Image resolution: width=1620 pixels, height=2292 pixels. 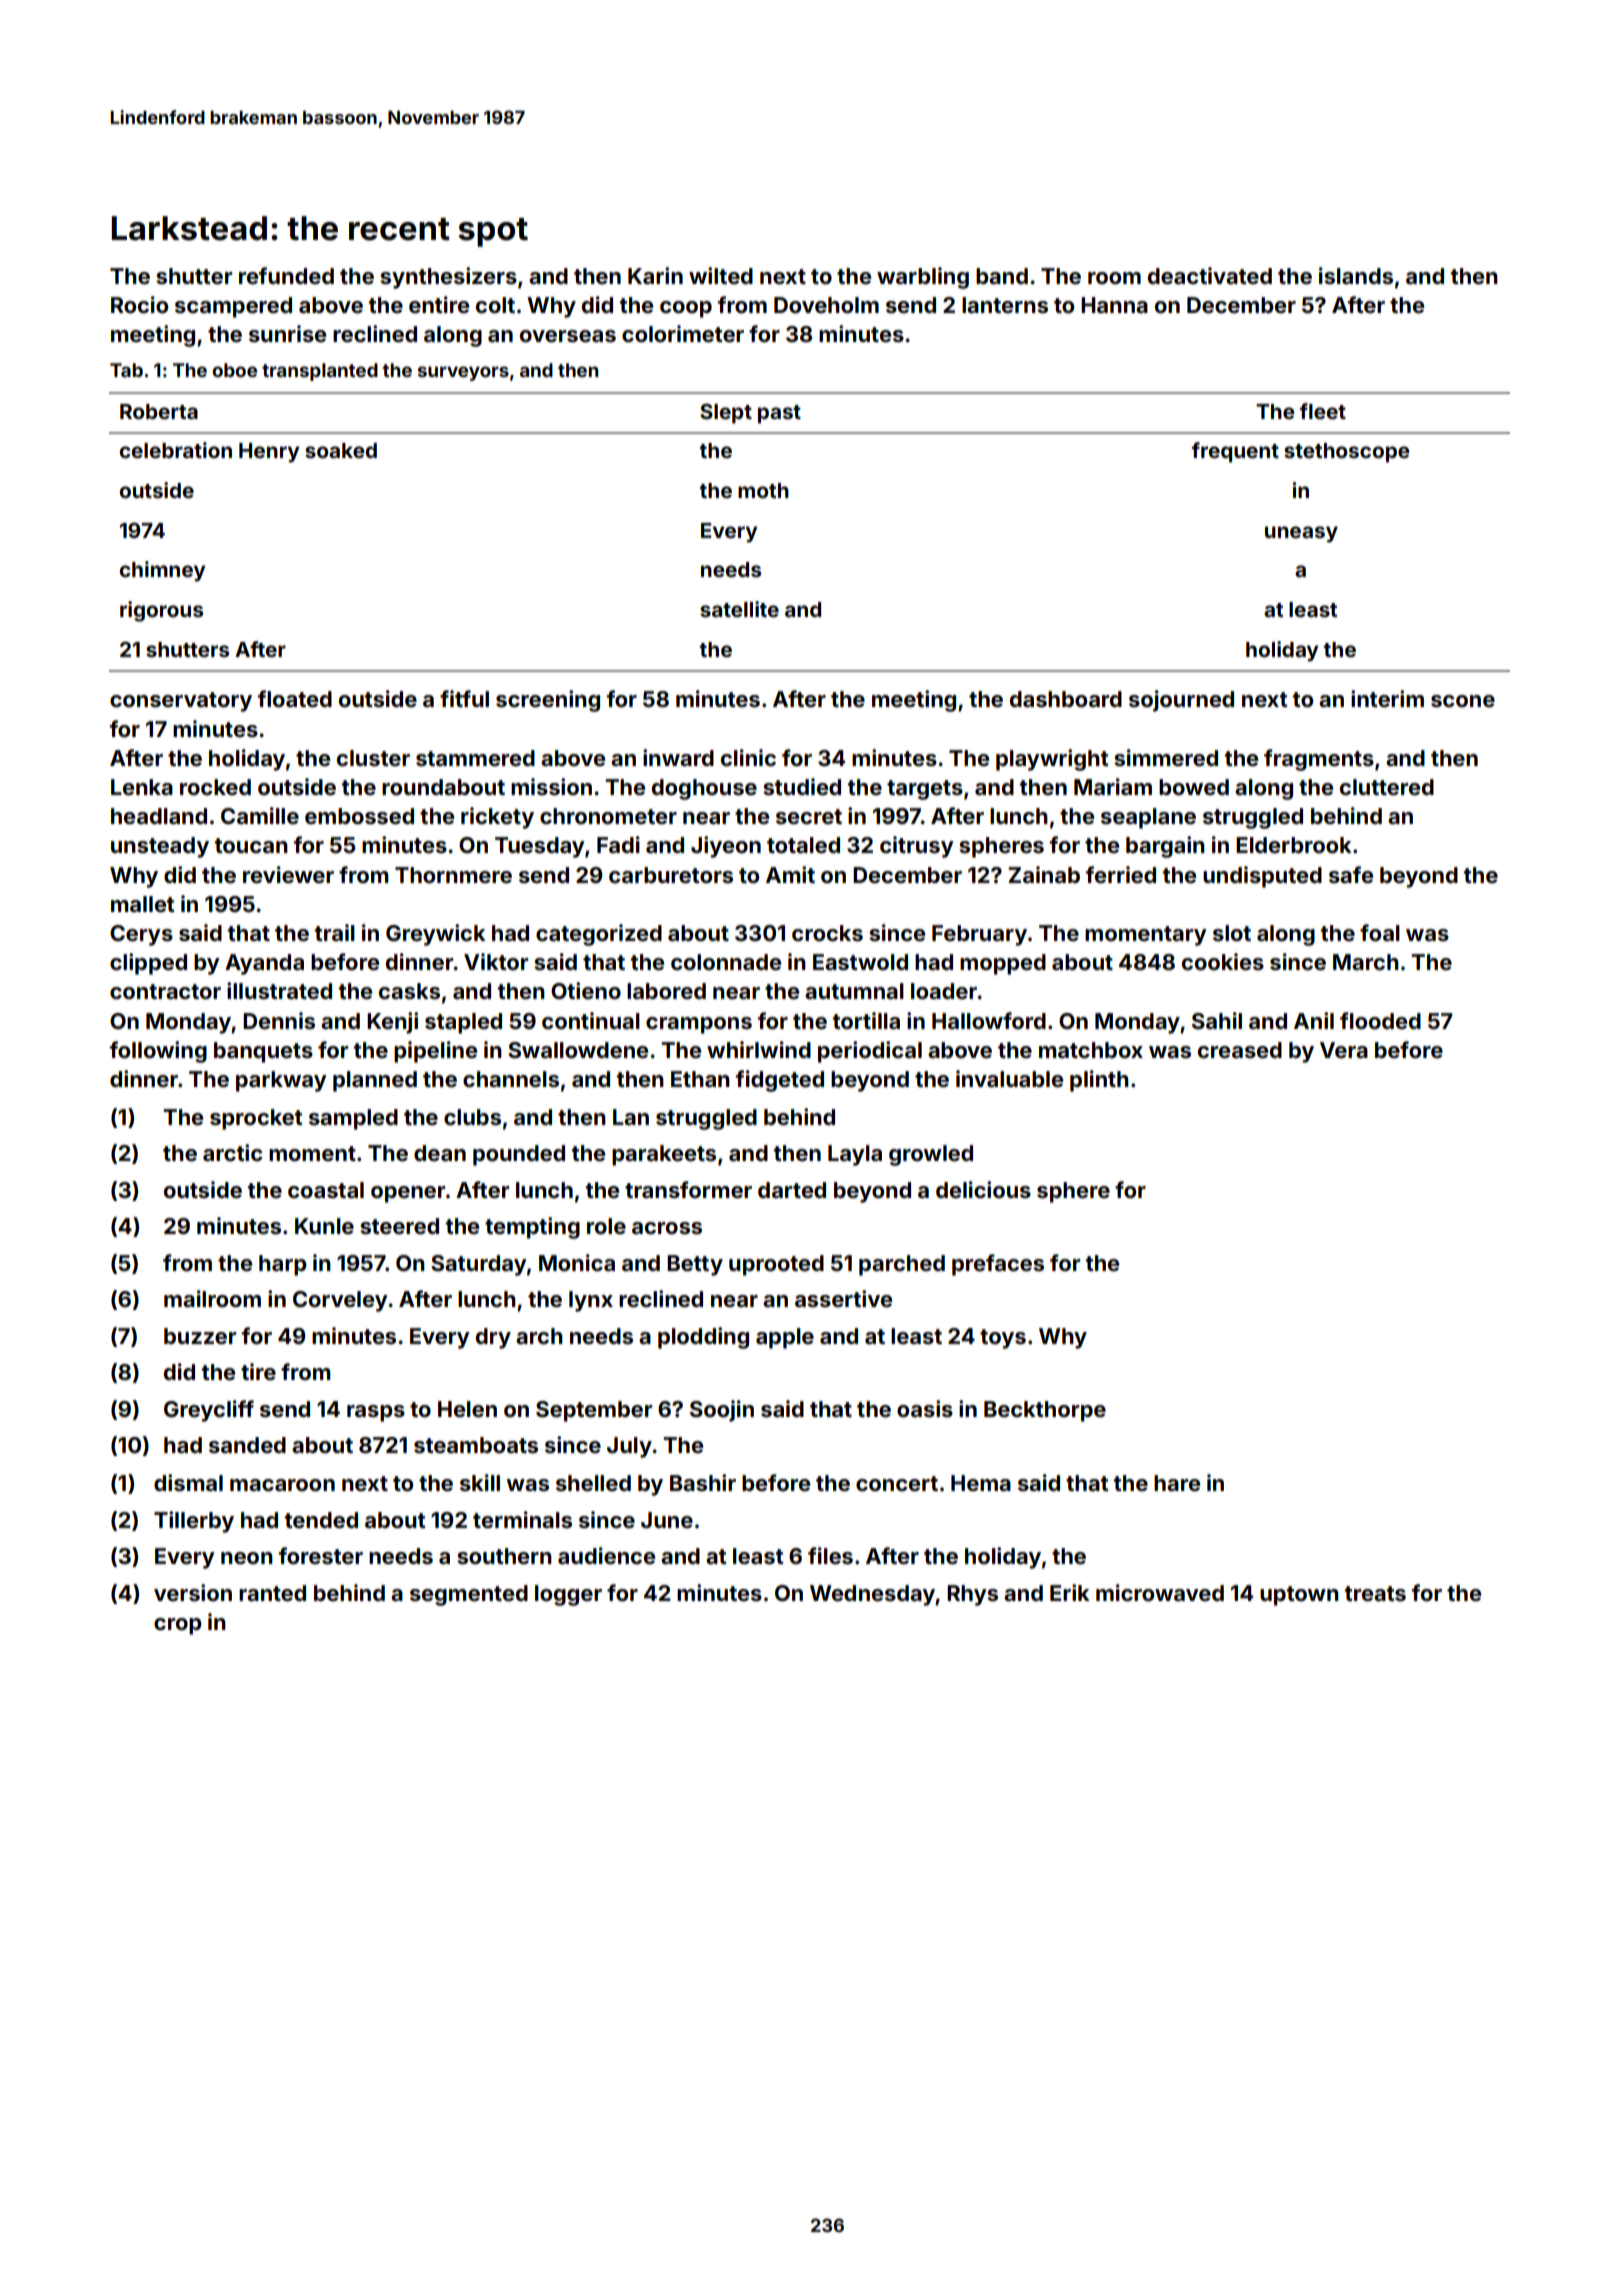 I want to click on Vera, so click(x=1344, y=1050).
